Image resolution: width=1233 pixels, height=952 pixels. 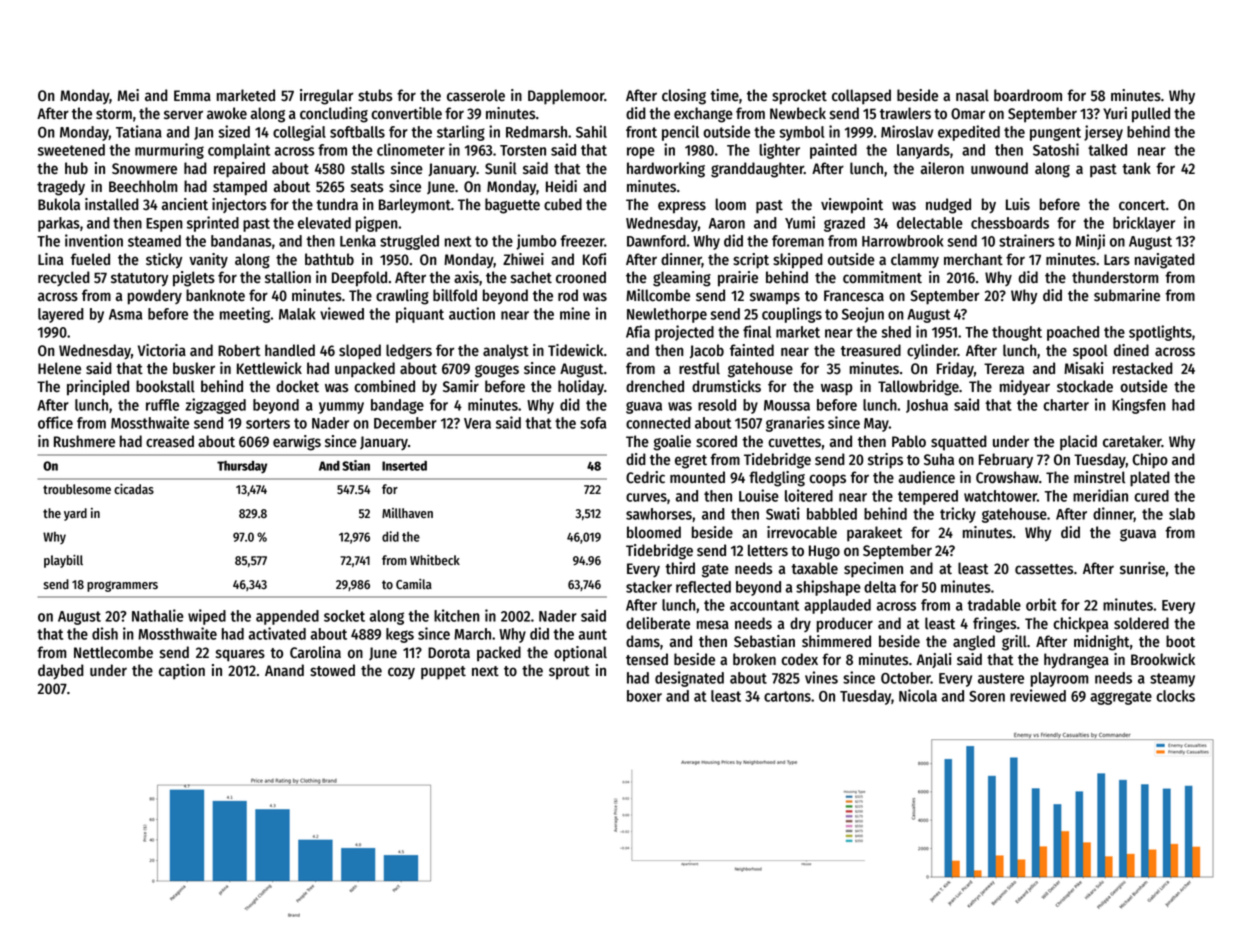 I want to click on caption, so click(x=182, y=672).
